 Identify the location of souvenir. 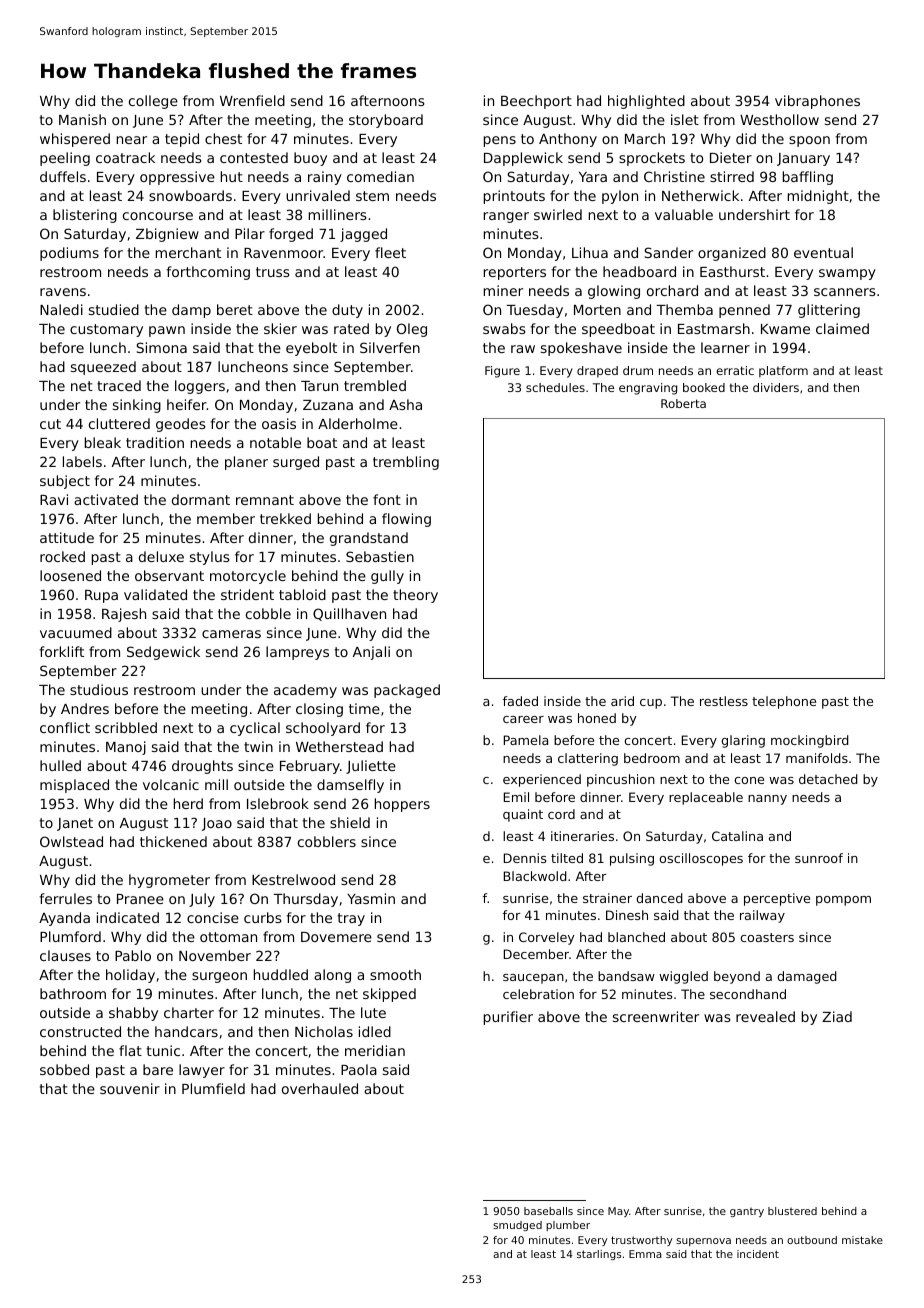
(130, 1088).
